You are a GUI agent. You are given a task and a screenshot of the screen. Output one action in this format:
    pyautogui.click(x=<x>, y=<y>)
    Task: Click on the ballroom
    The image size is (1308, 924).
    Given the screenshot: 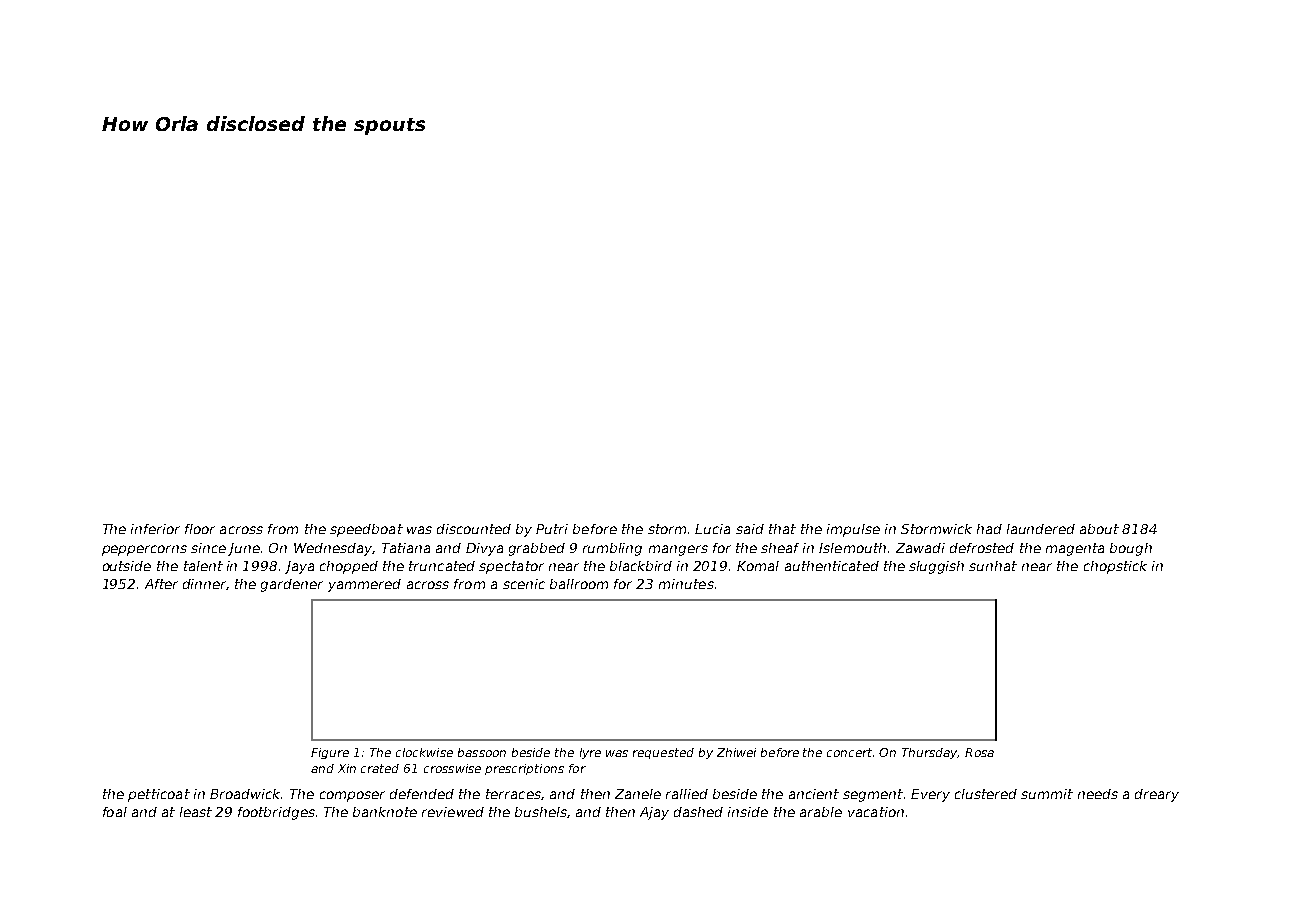 What is the action you would take?
    pyautogui.click(x=579, y=584)
